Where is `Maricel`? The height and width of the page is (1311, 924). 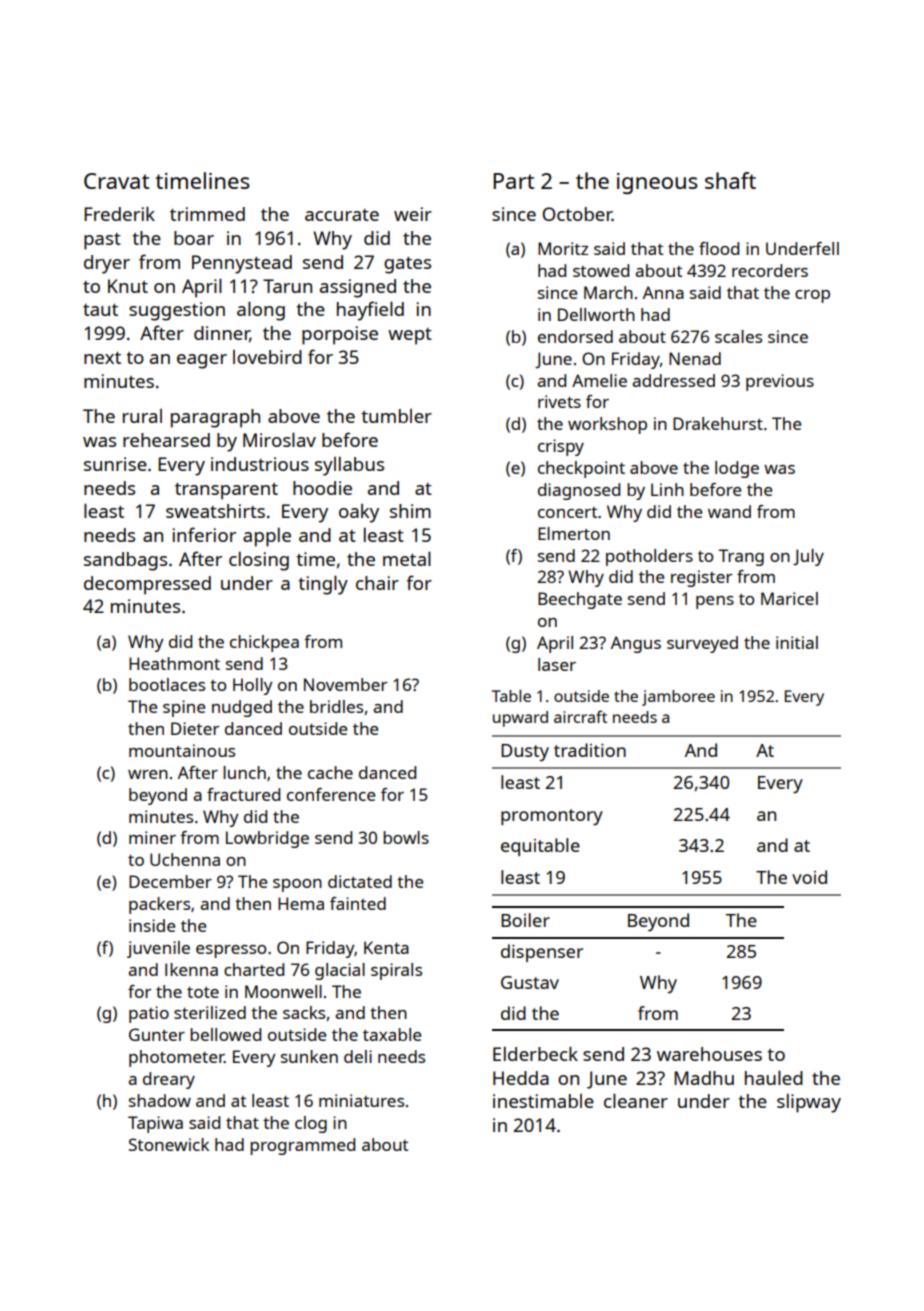 Maricel is located at coordinates (789, 598).
